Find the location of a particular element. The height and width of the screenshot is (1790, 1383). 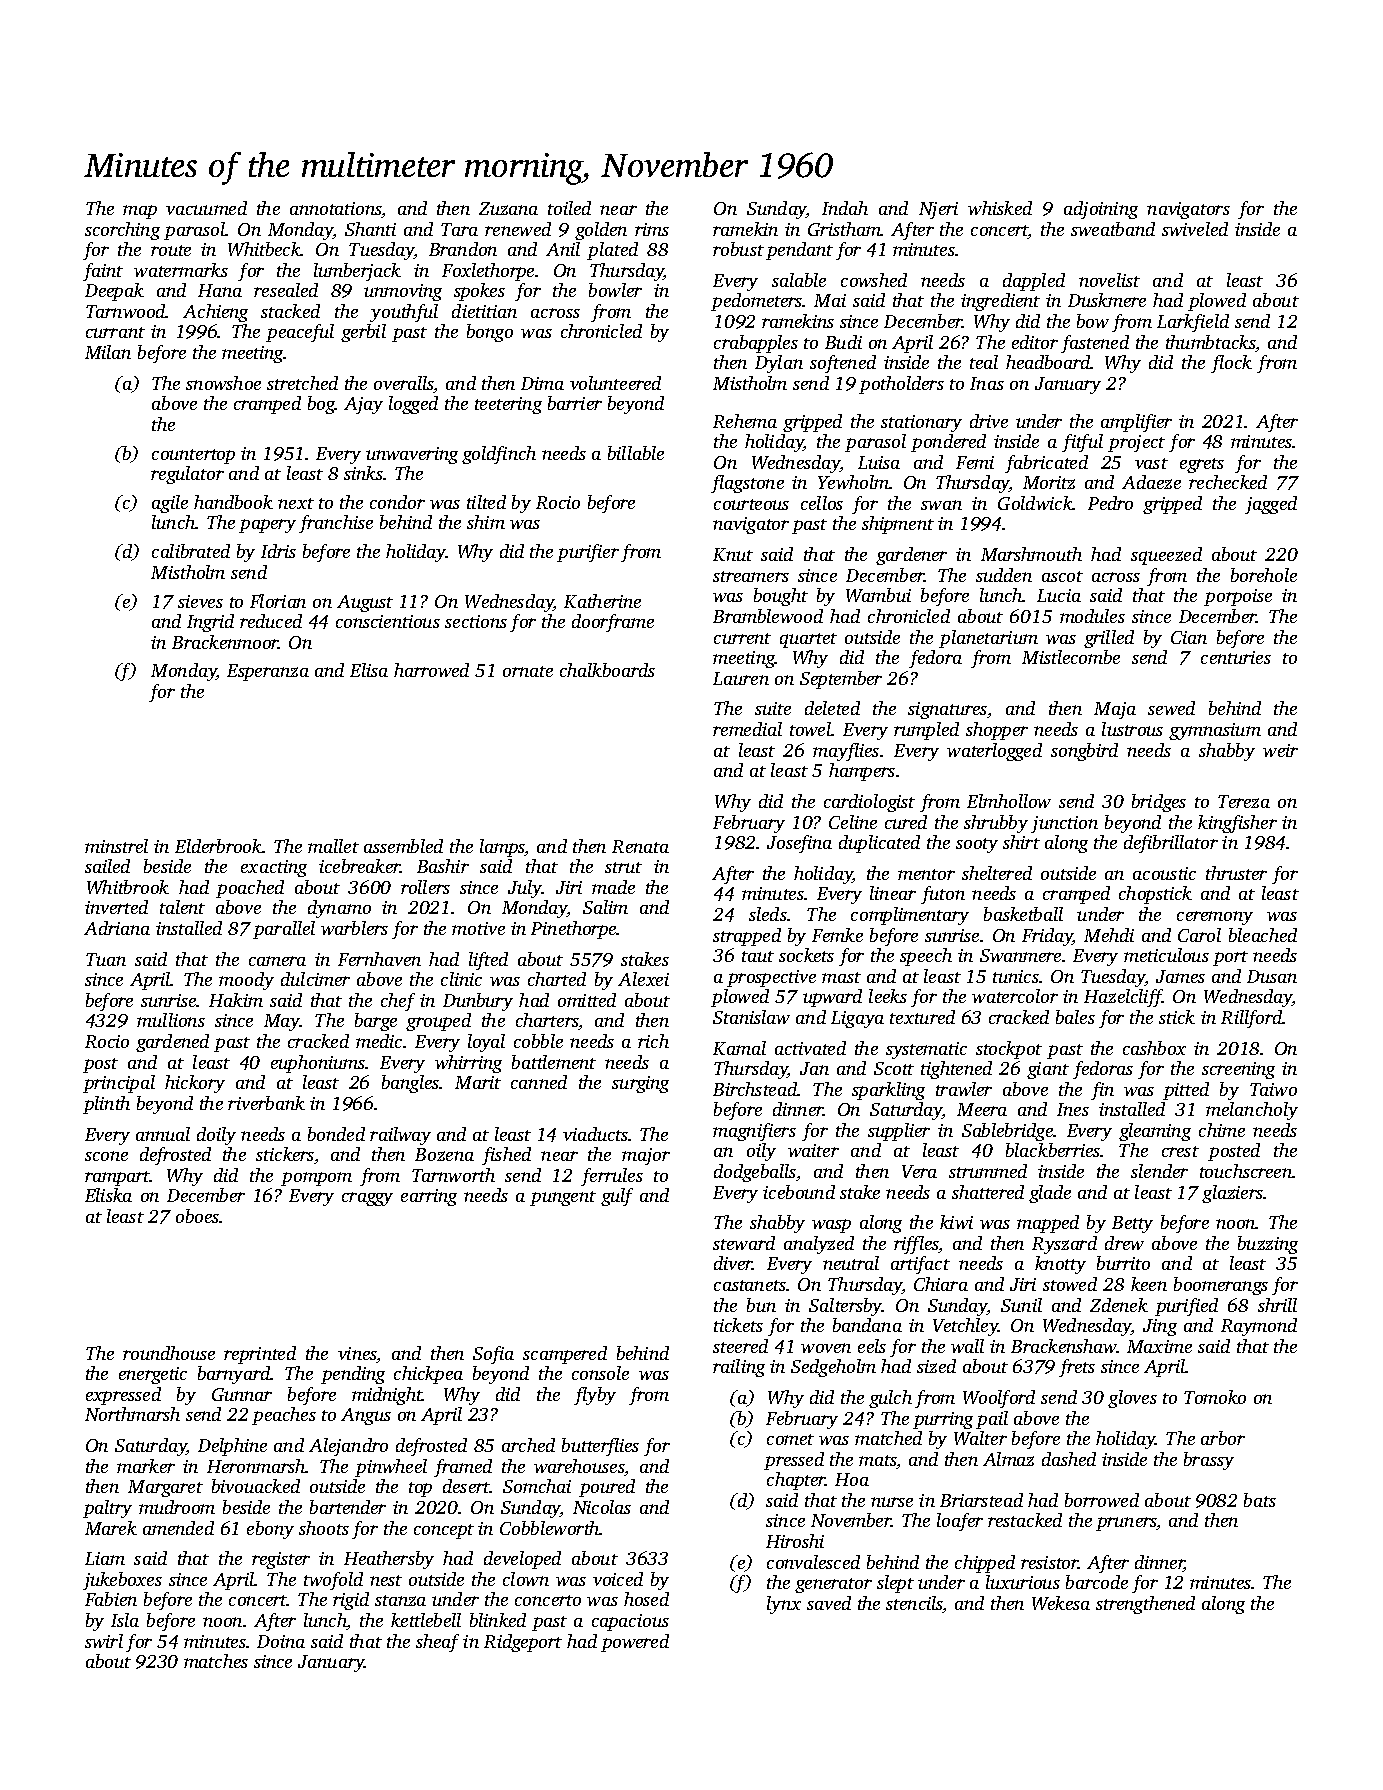

bought is located at coordinates (781, 597).
